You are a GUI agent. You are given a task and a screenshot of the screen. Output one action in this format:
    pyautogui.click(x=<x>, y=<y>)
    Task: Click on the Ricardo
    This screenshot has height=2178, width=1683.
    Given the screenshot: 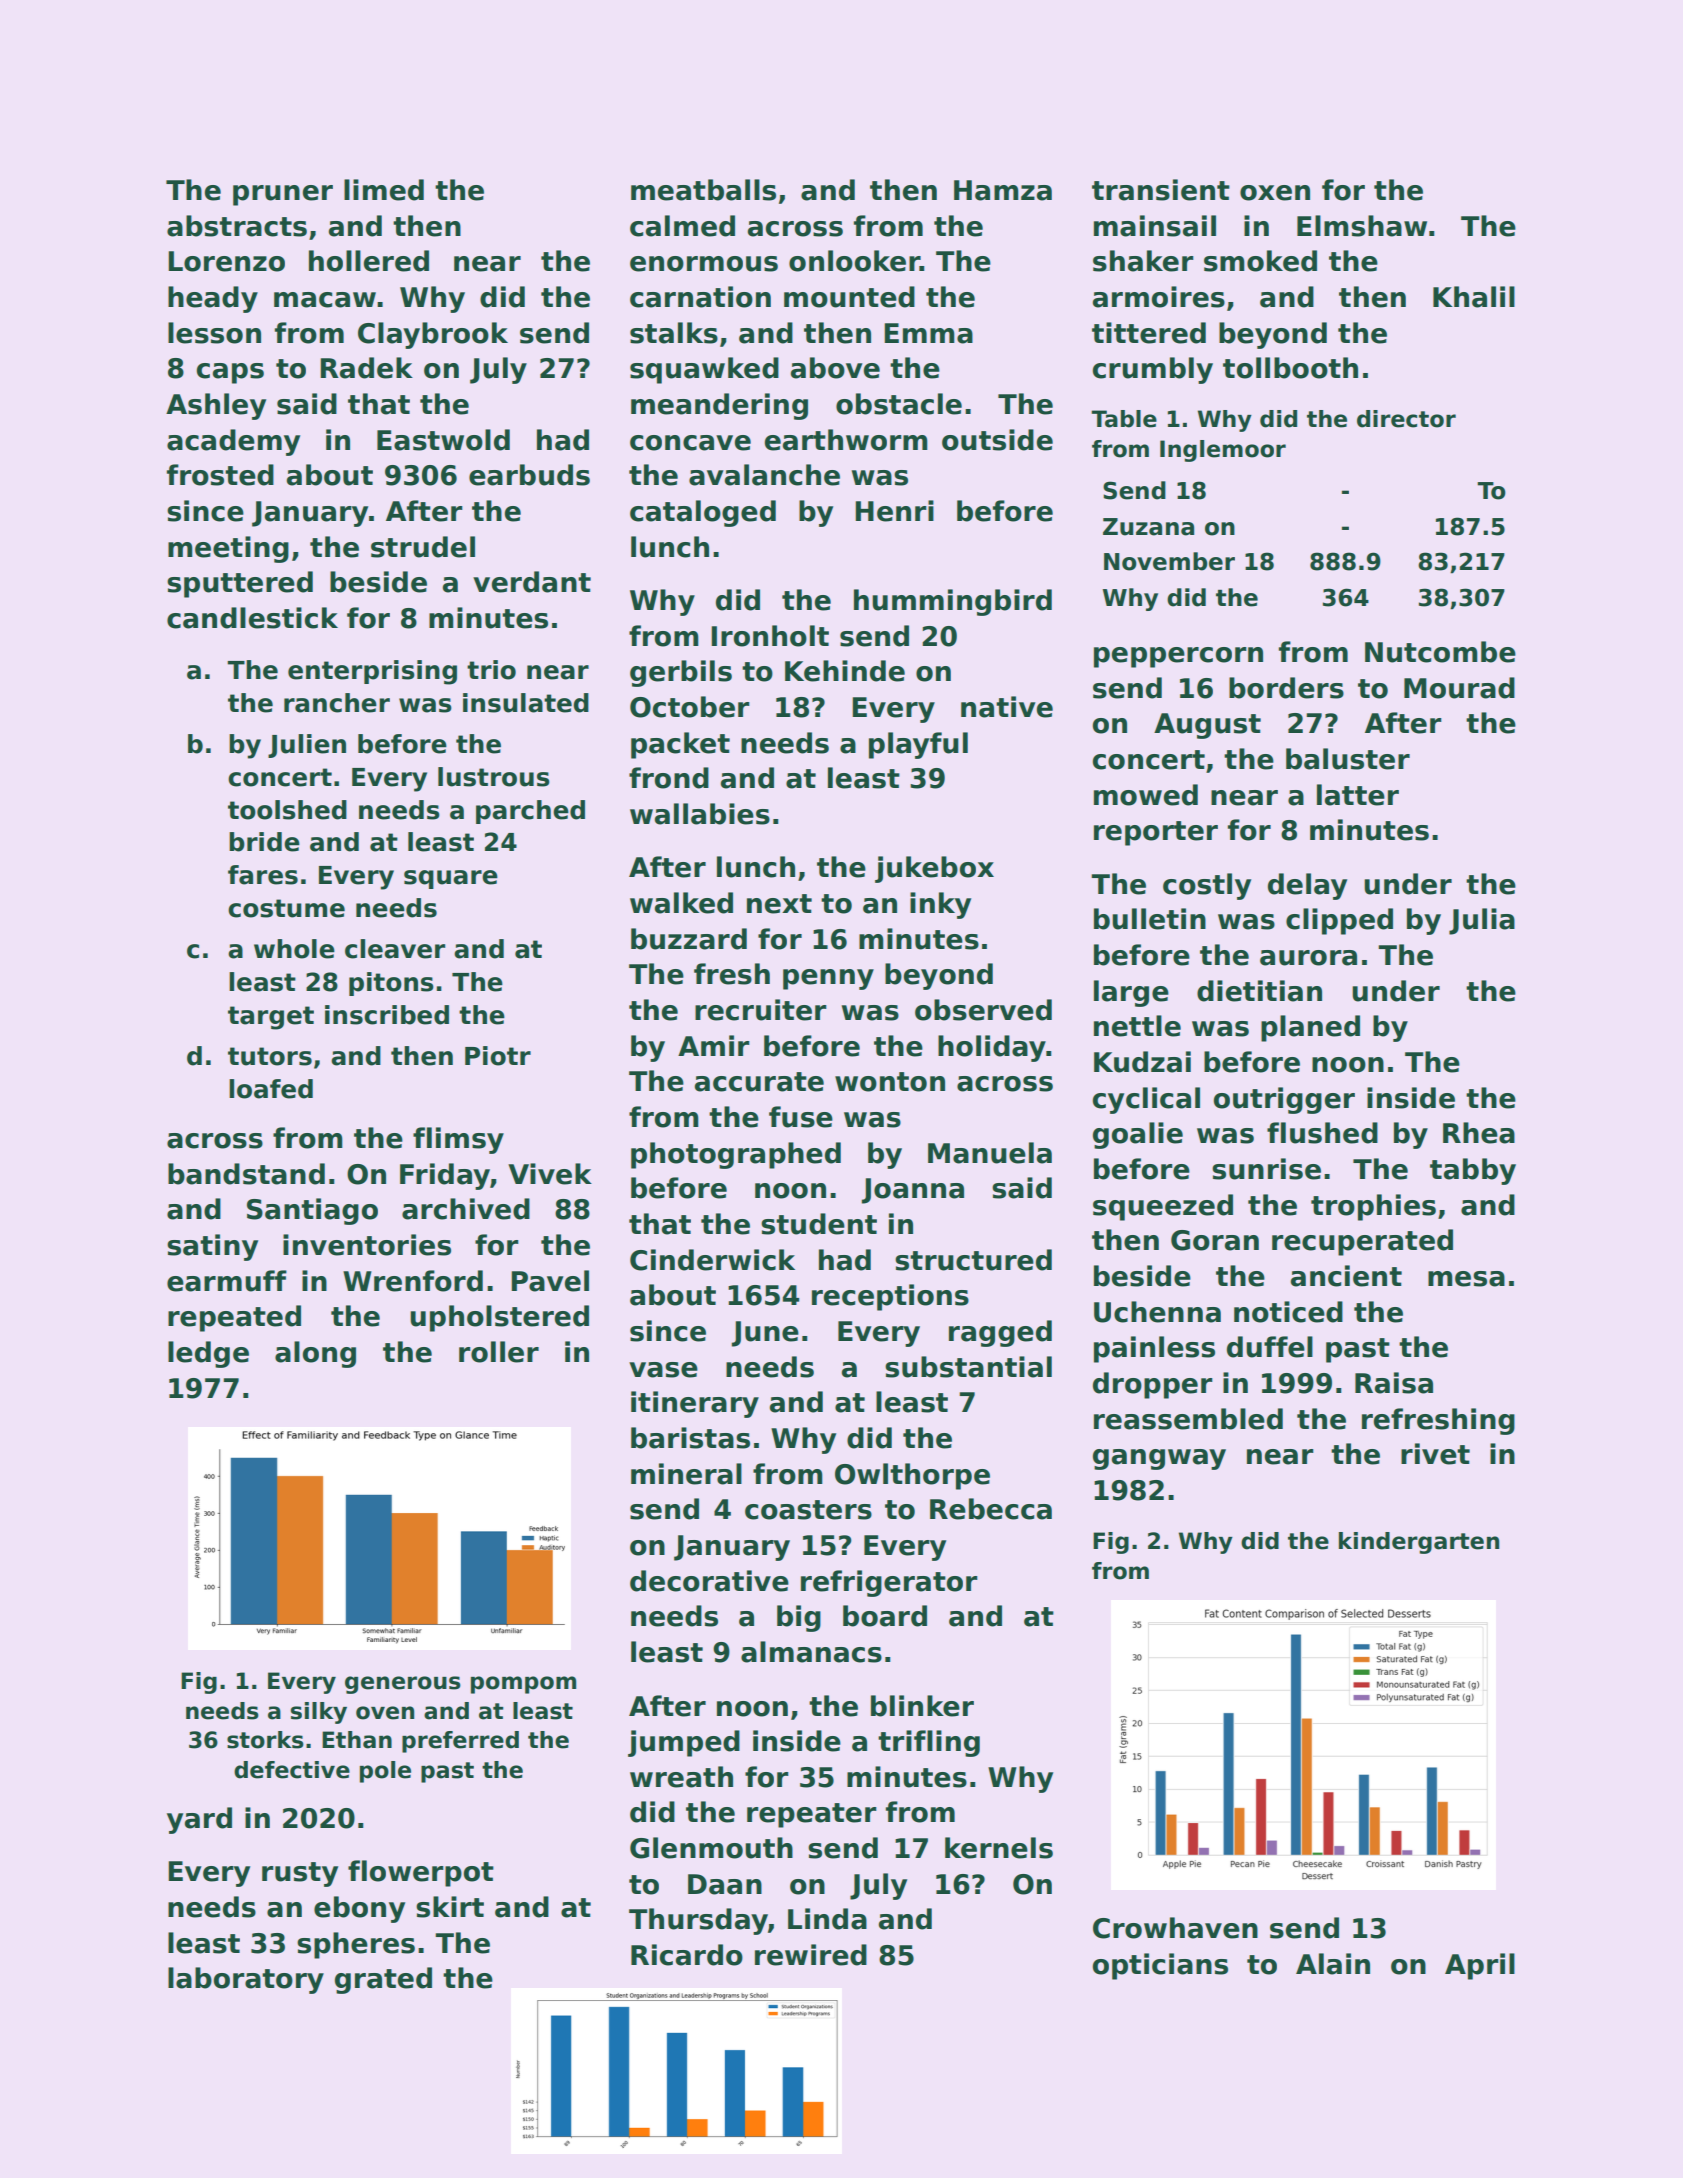 What is the action you would take?
    pyautogui.click(x=687, y=1955)
